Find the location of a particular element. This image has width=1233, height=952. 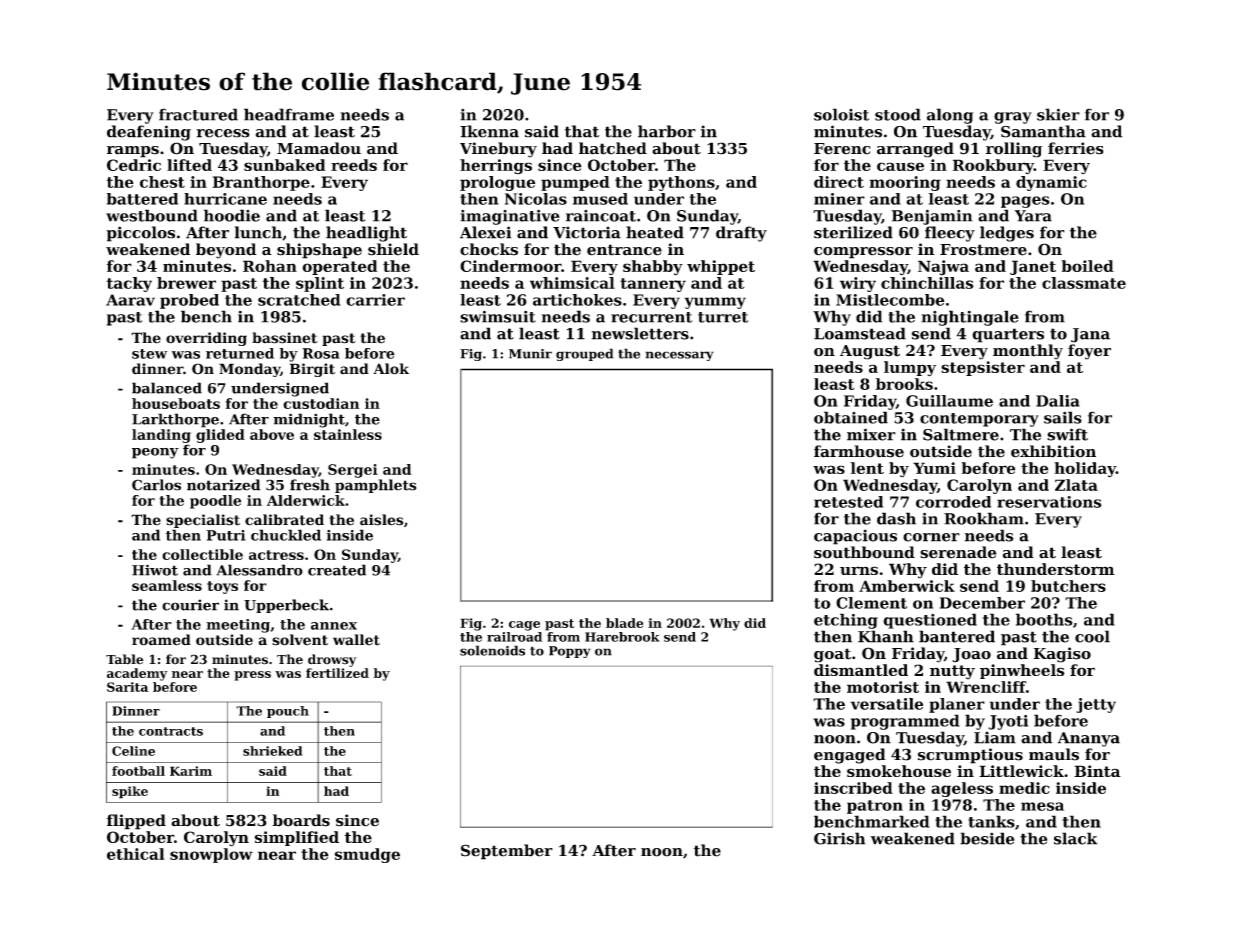

necessary is located at coordinates (679, 356).
